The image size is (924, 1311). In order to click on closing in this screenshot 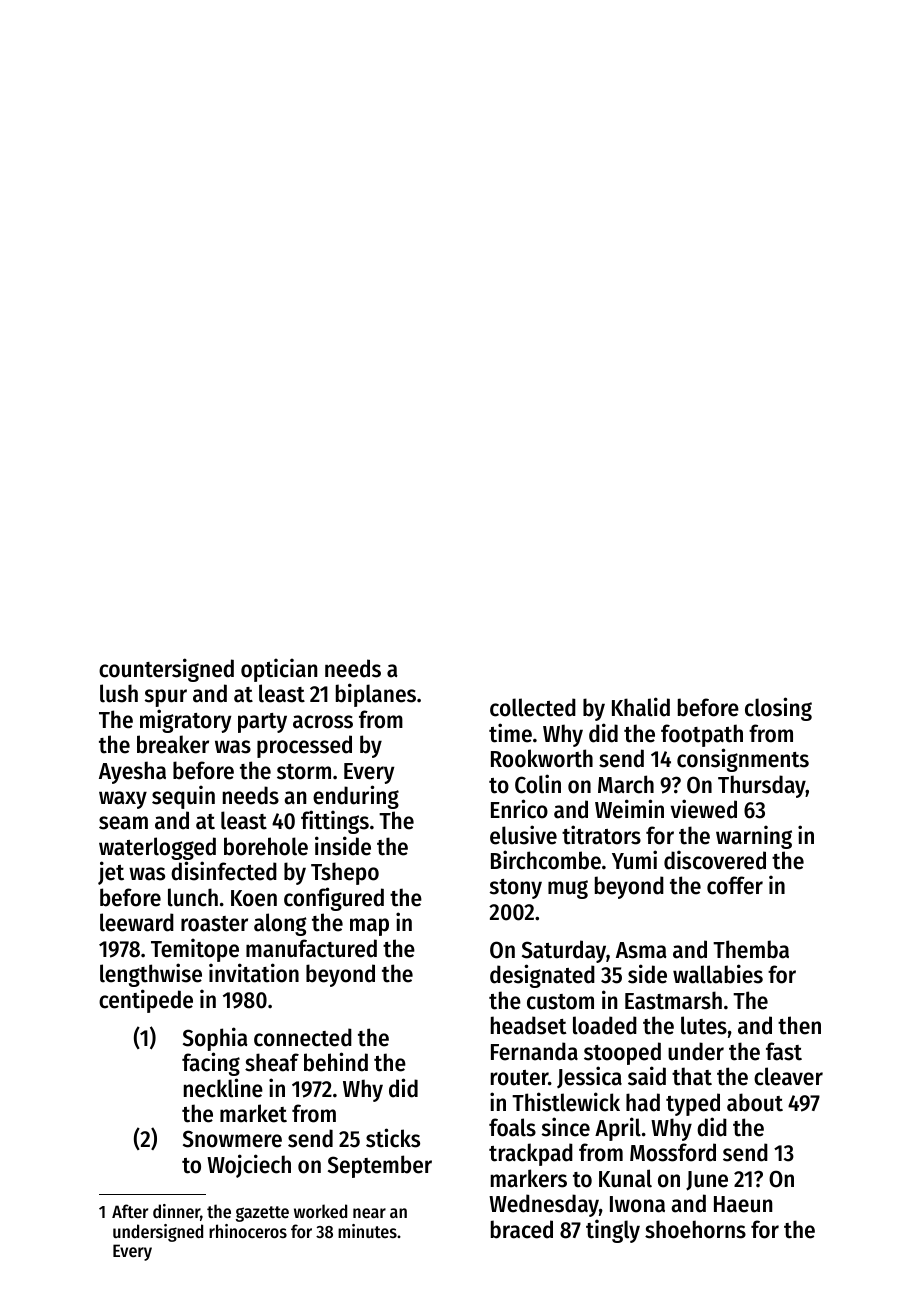, I will do `click(778, 709)`.
